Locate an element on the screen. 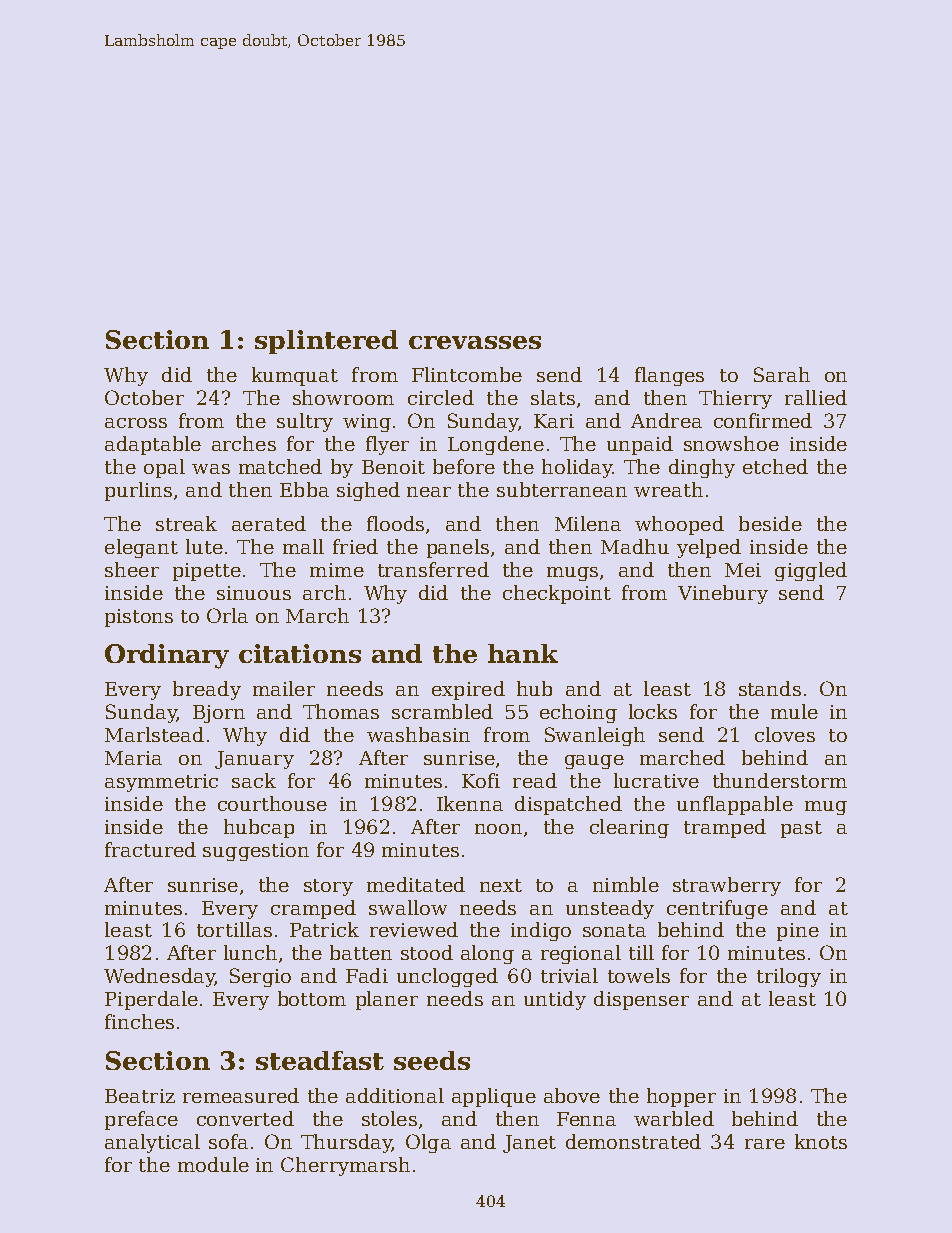 This screenshot has width=952, height=1233. crevasses is located at coordinates (475, 342).
